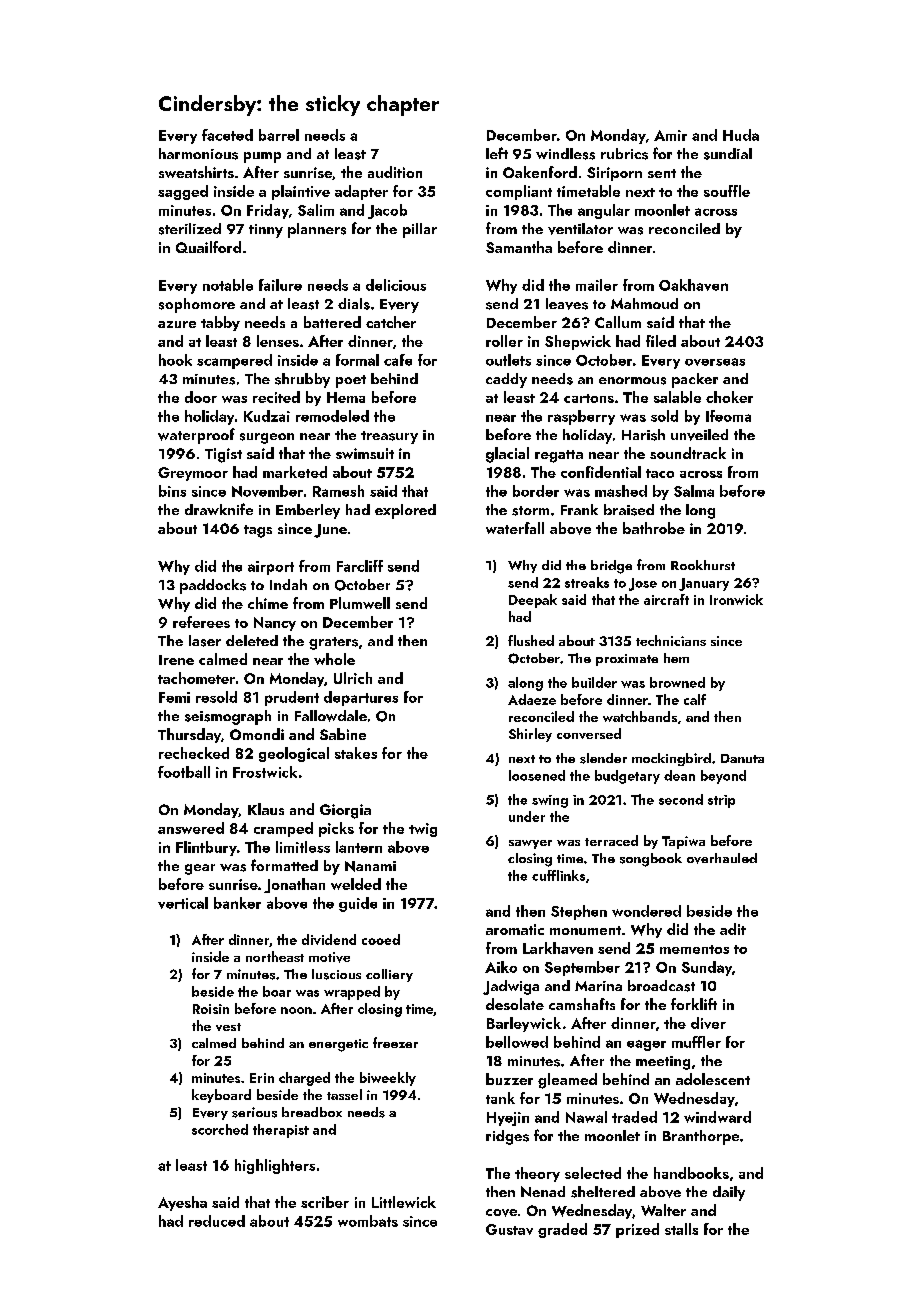 The width and height of the page is (924, 1311). I want to click on Barleywick, so click(524, 1024).
